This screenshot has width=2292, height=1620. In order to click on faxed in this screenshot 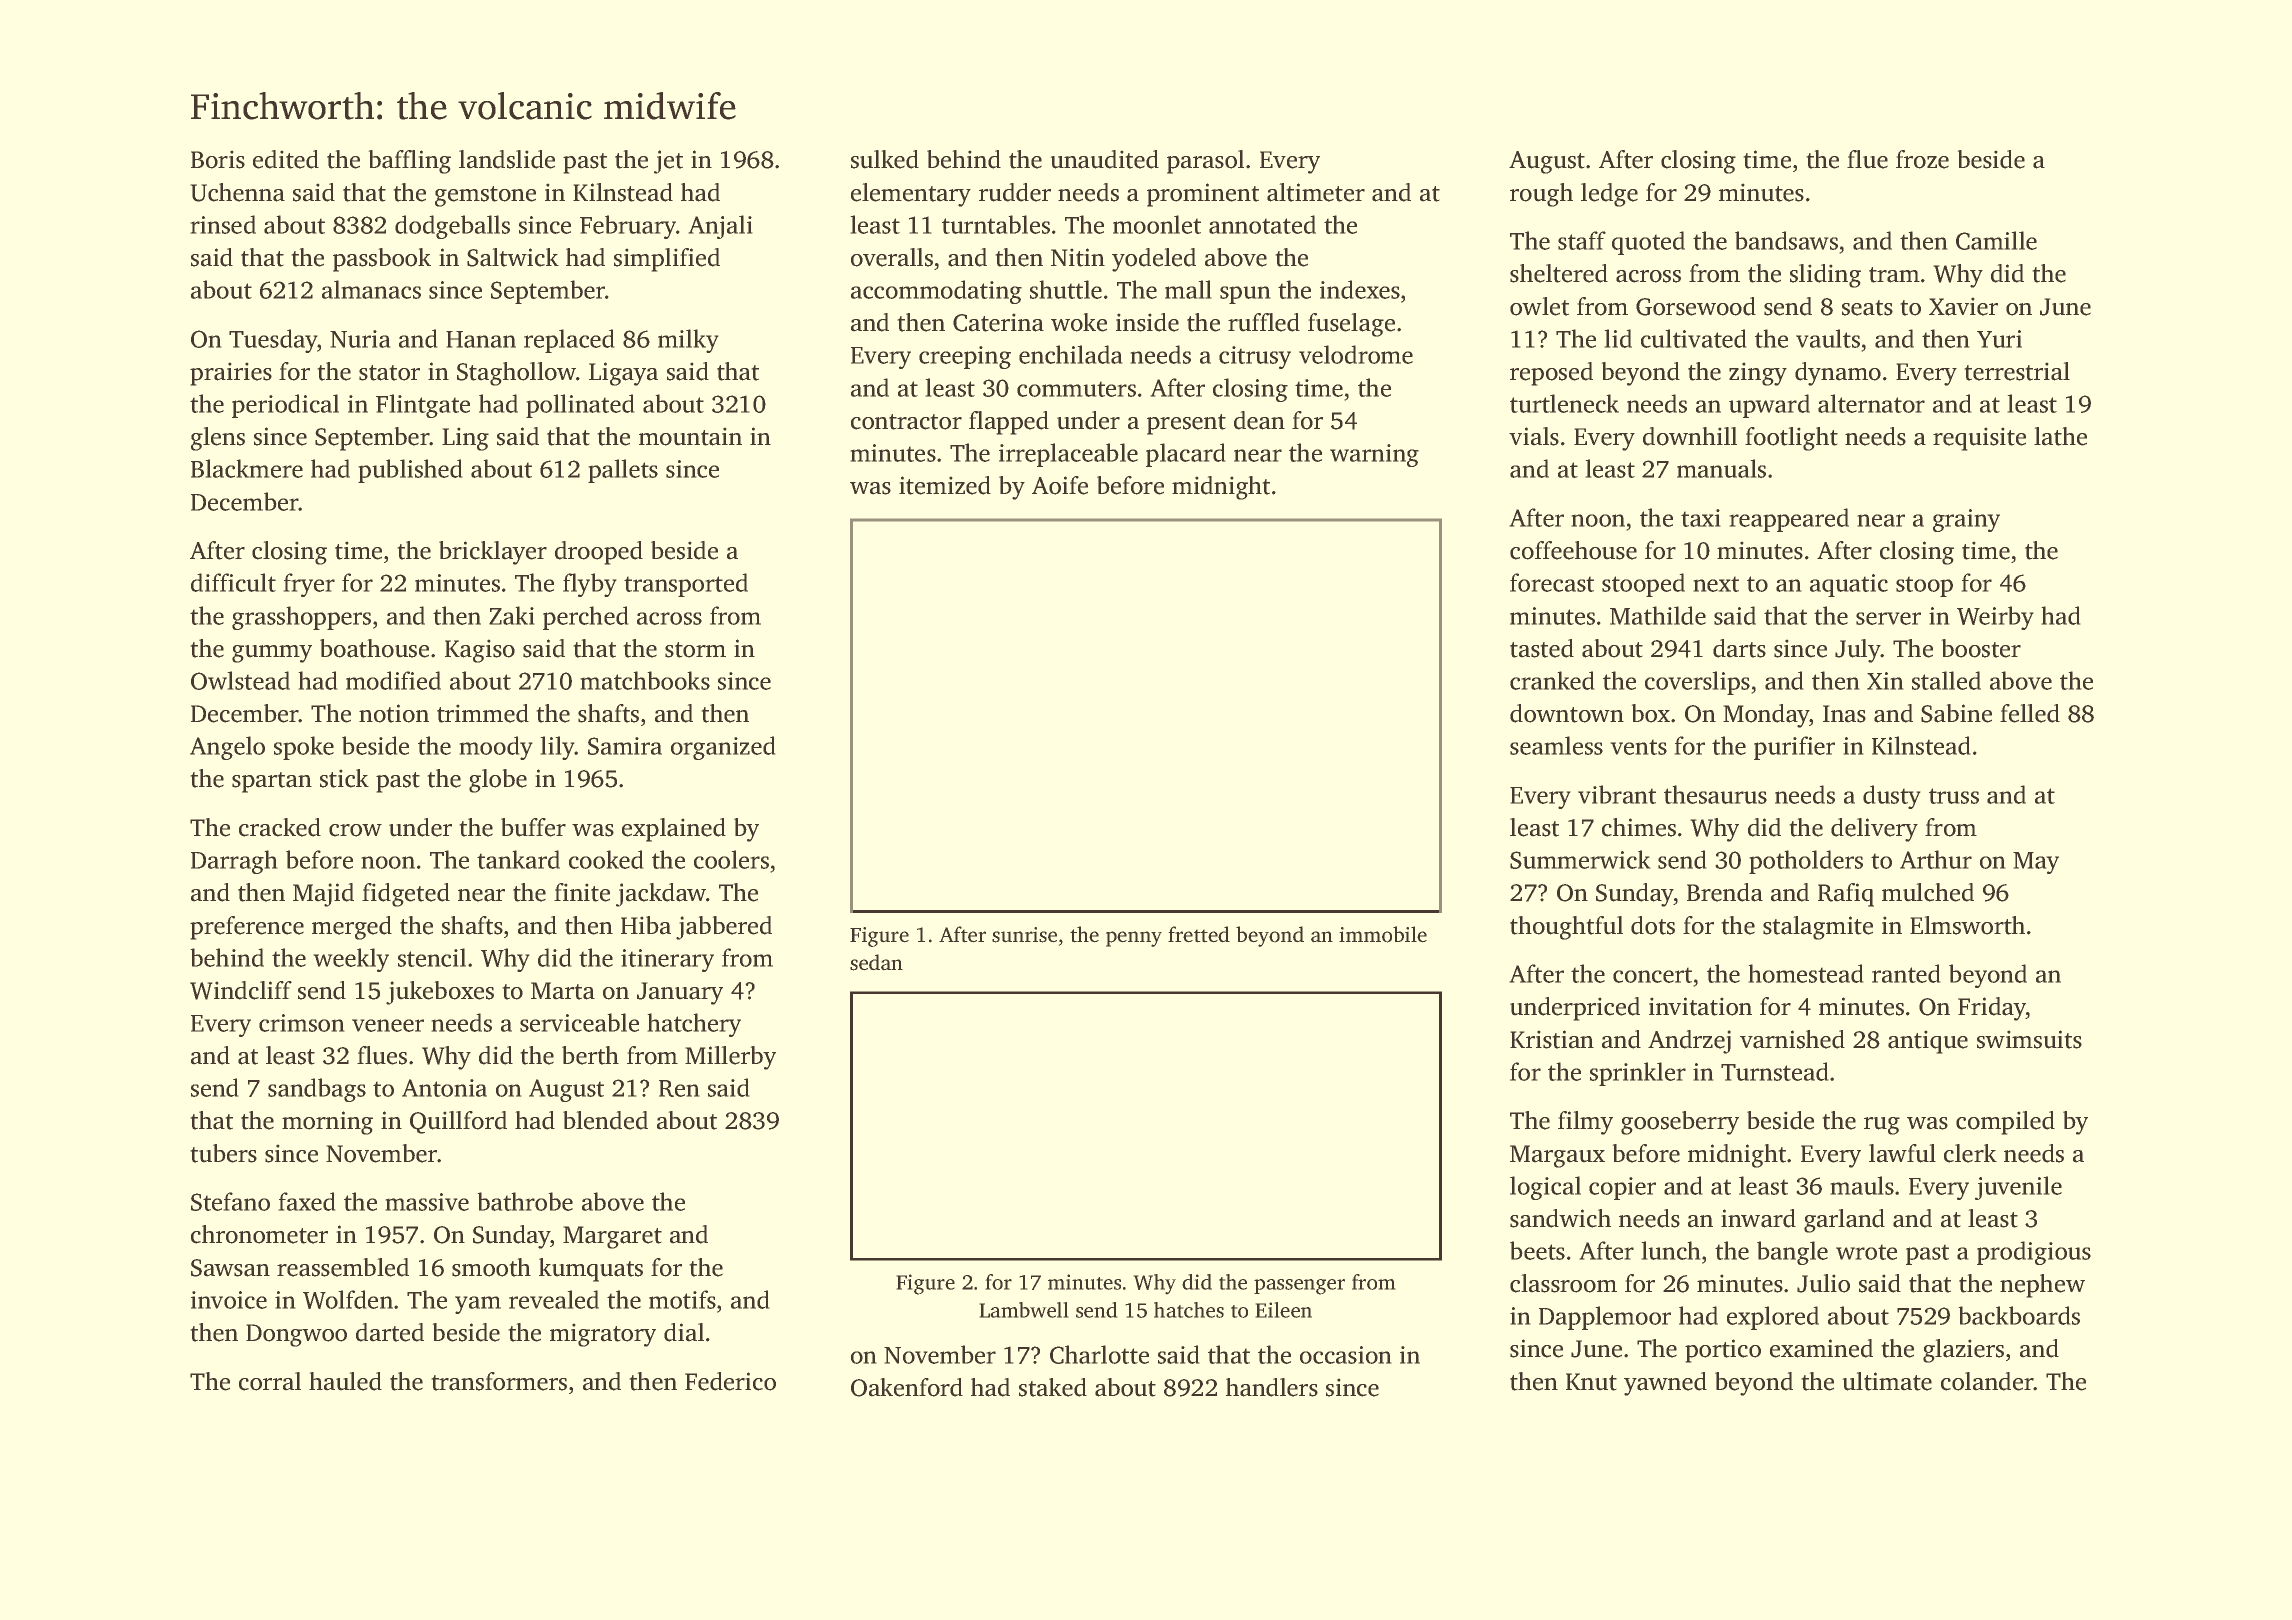, I will do `click(307, 1201)`.
